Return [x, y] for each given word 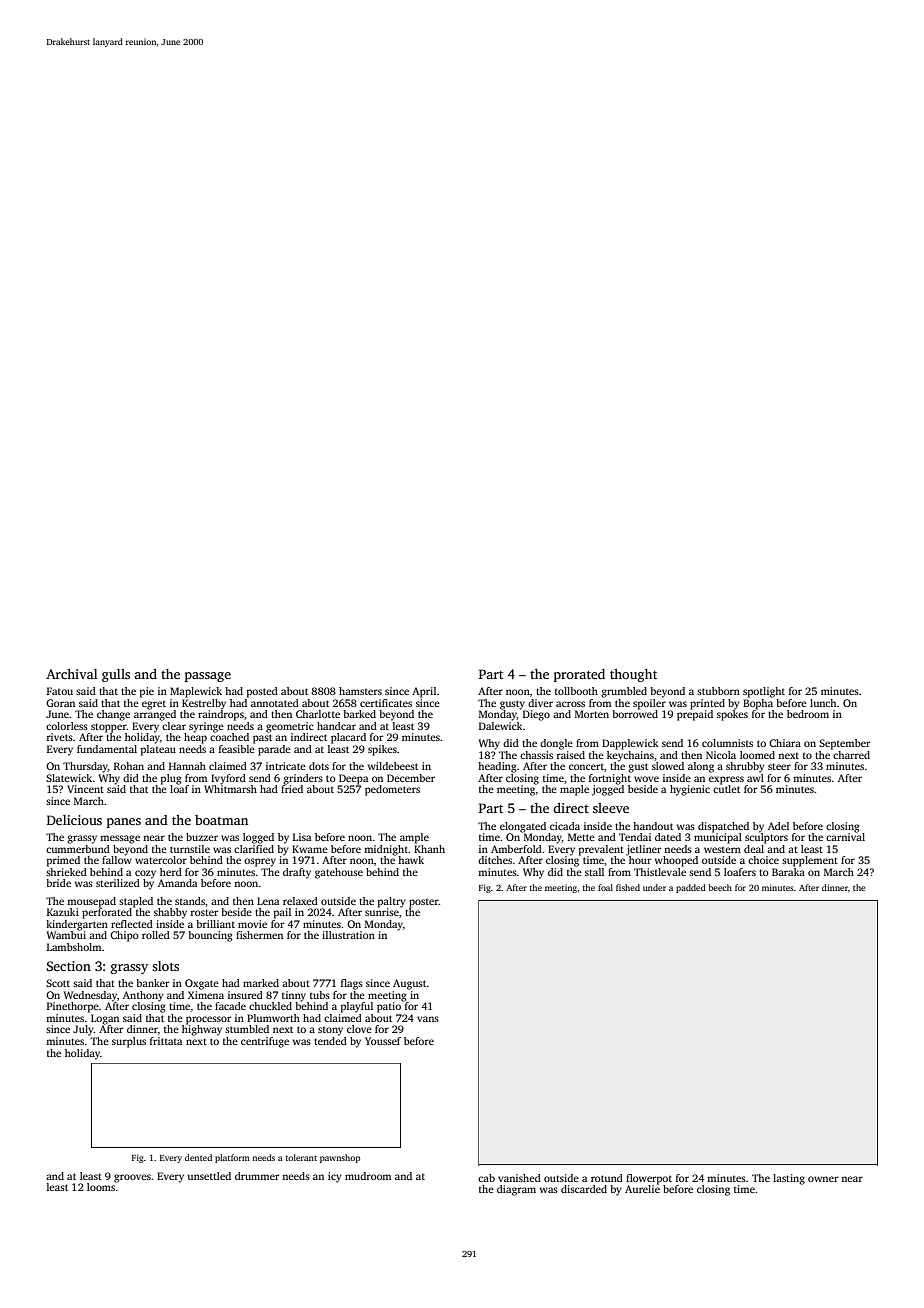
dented [198, 1157]
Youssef [383, 1041]
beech [720, 887]
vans [428, 1019]
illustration [348, 935]
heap [195, 738]
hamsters [360, 691]
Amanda [177, 883]
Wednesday [90, 996]
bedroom [808, 714]
